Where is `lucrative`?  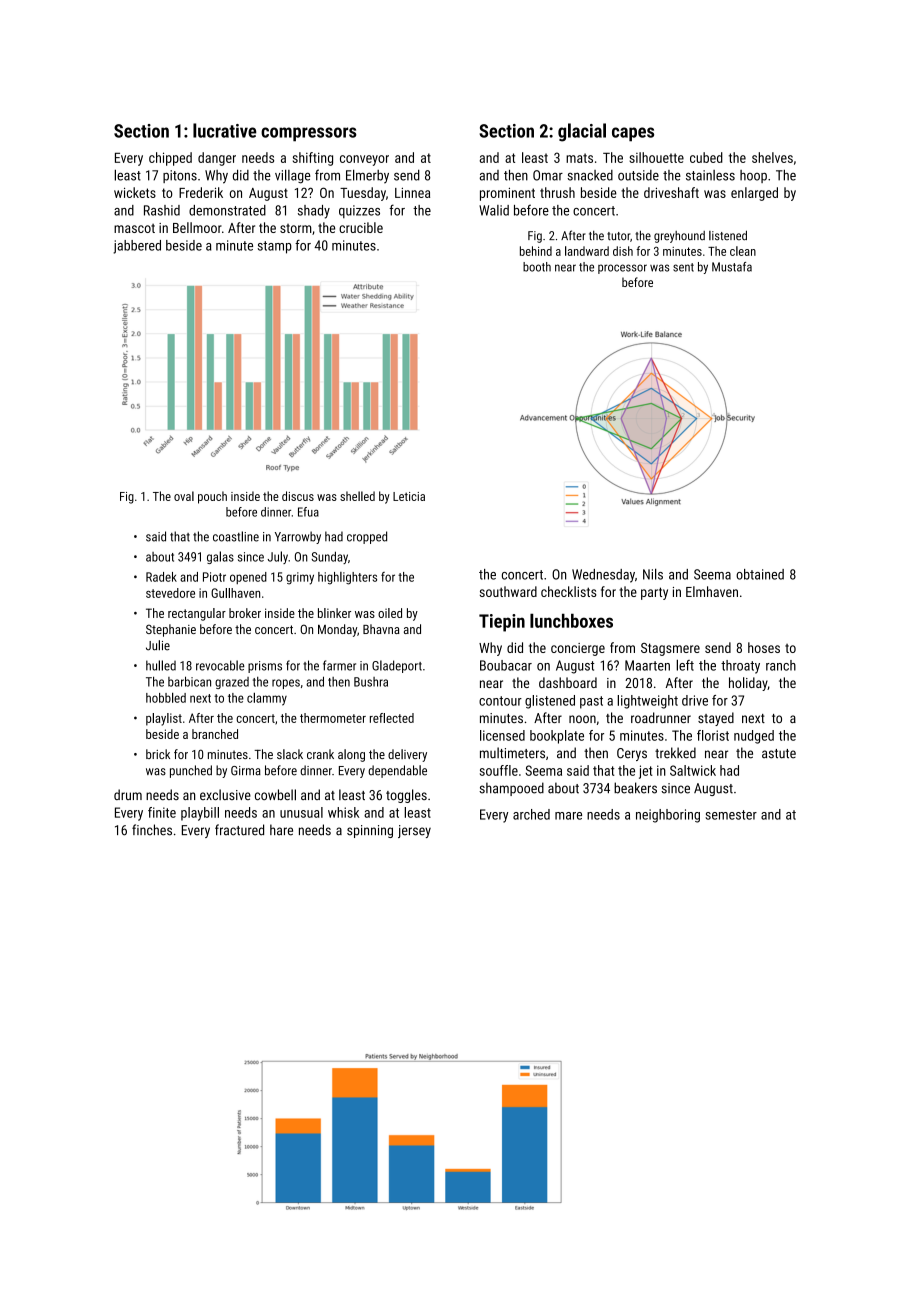
lucrative is located at coordinates (225, 130).
